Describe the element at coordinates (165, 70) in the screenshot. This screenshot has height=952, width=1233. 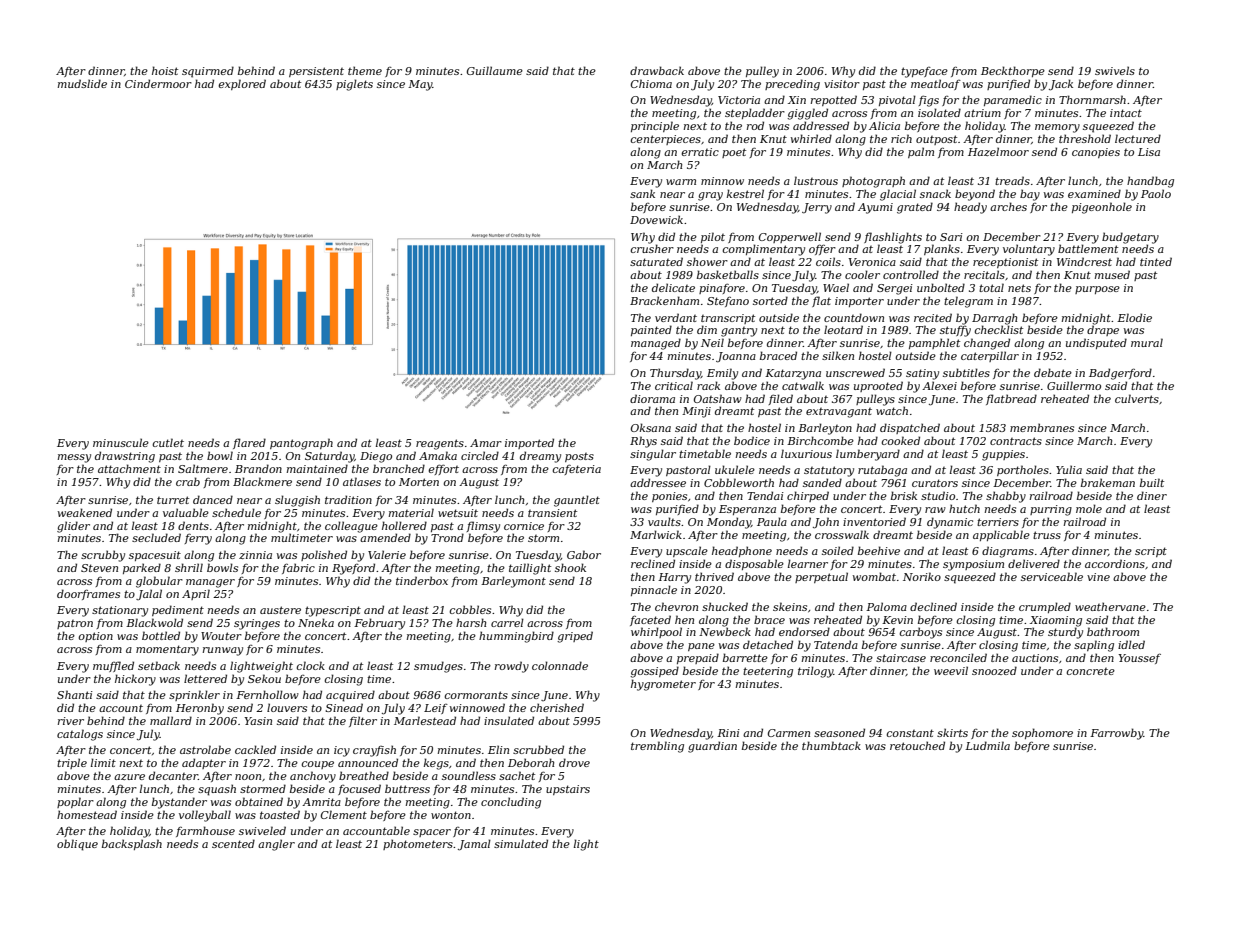
I see `hoist` at that location.
